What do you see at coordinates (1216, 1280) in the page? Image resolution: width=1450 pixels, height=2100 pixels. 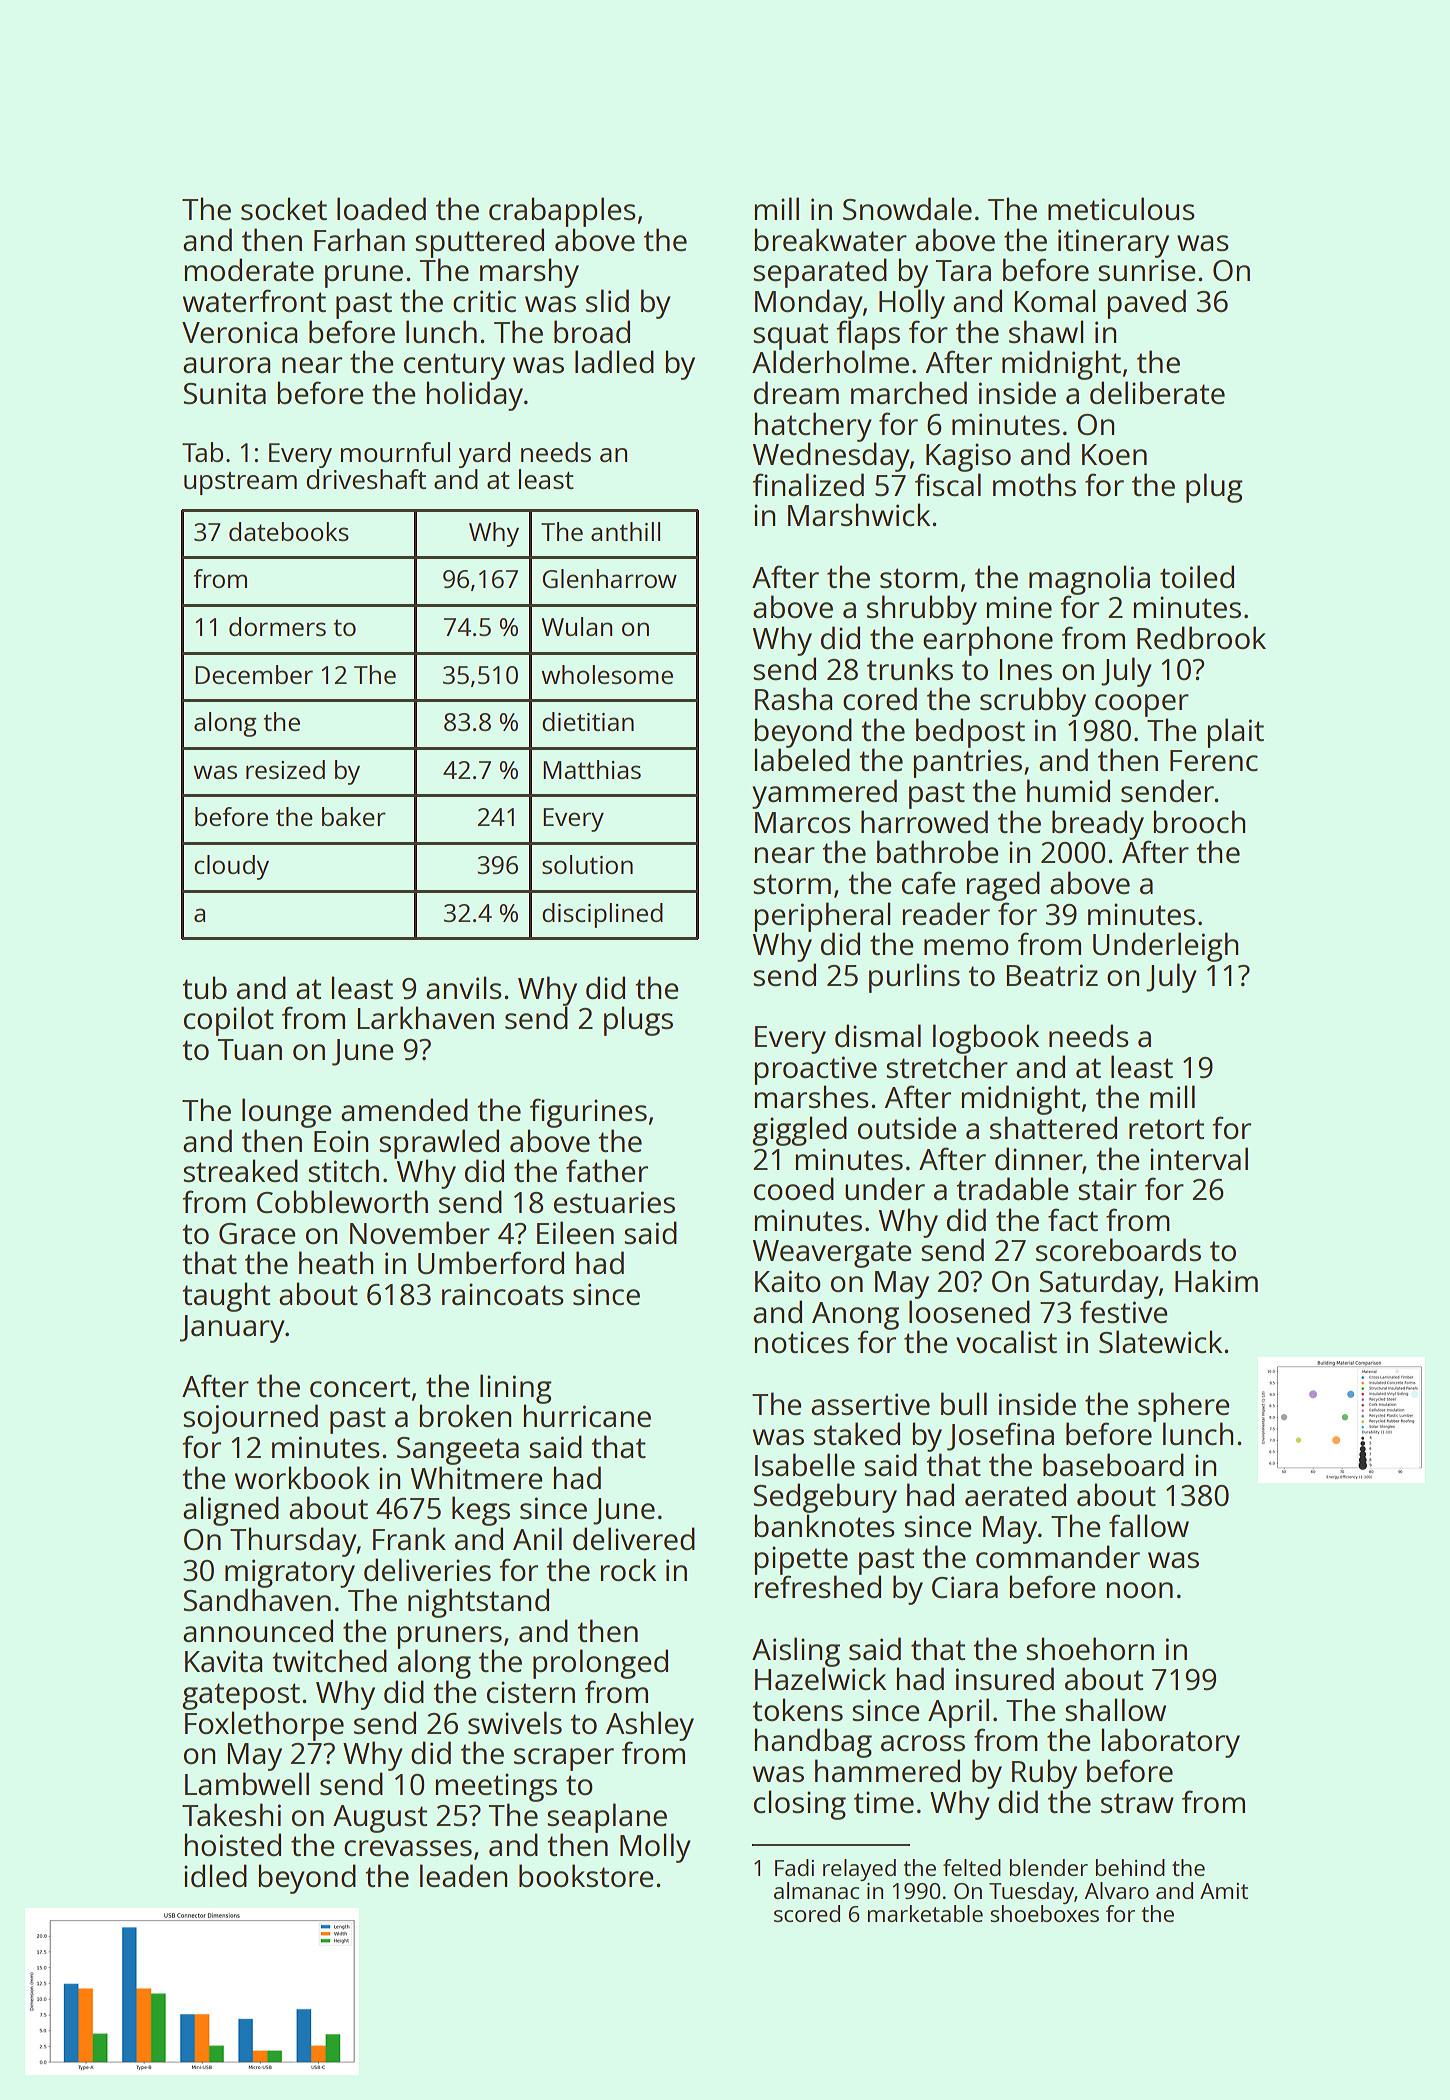 I see `Hakim` at bounding box center [1216, 1280].
